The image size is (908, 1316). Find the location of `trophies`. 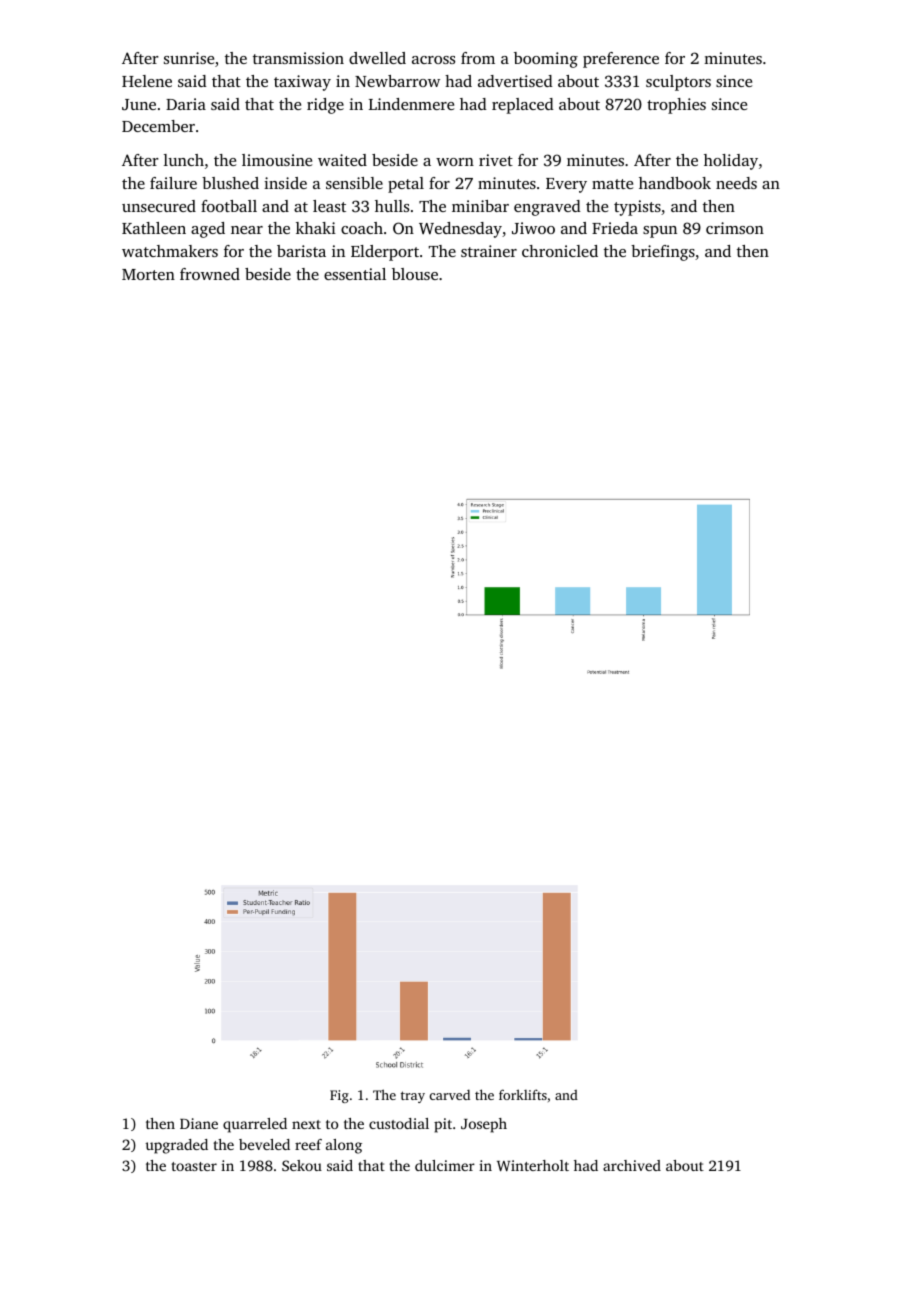

trophies is located at coordinates (676, 106).
